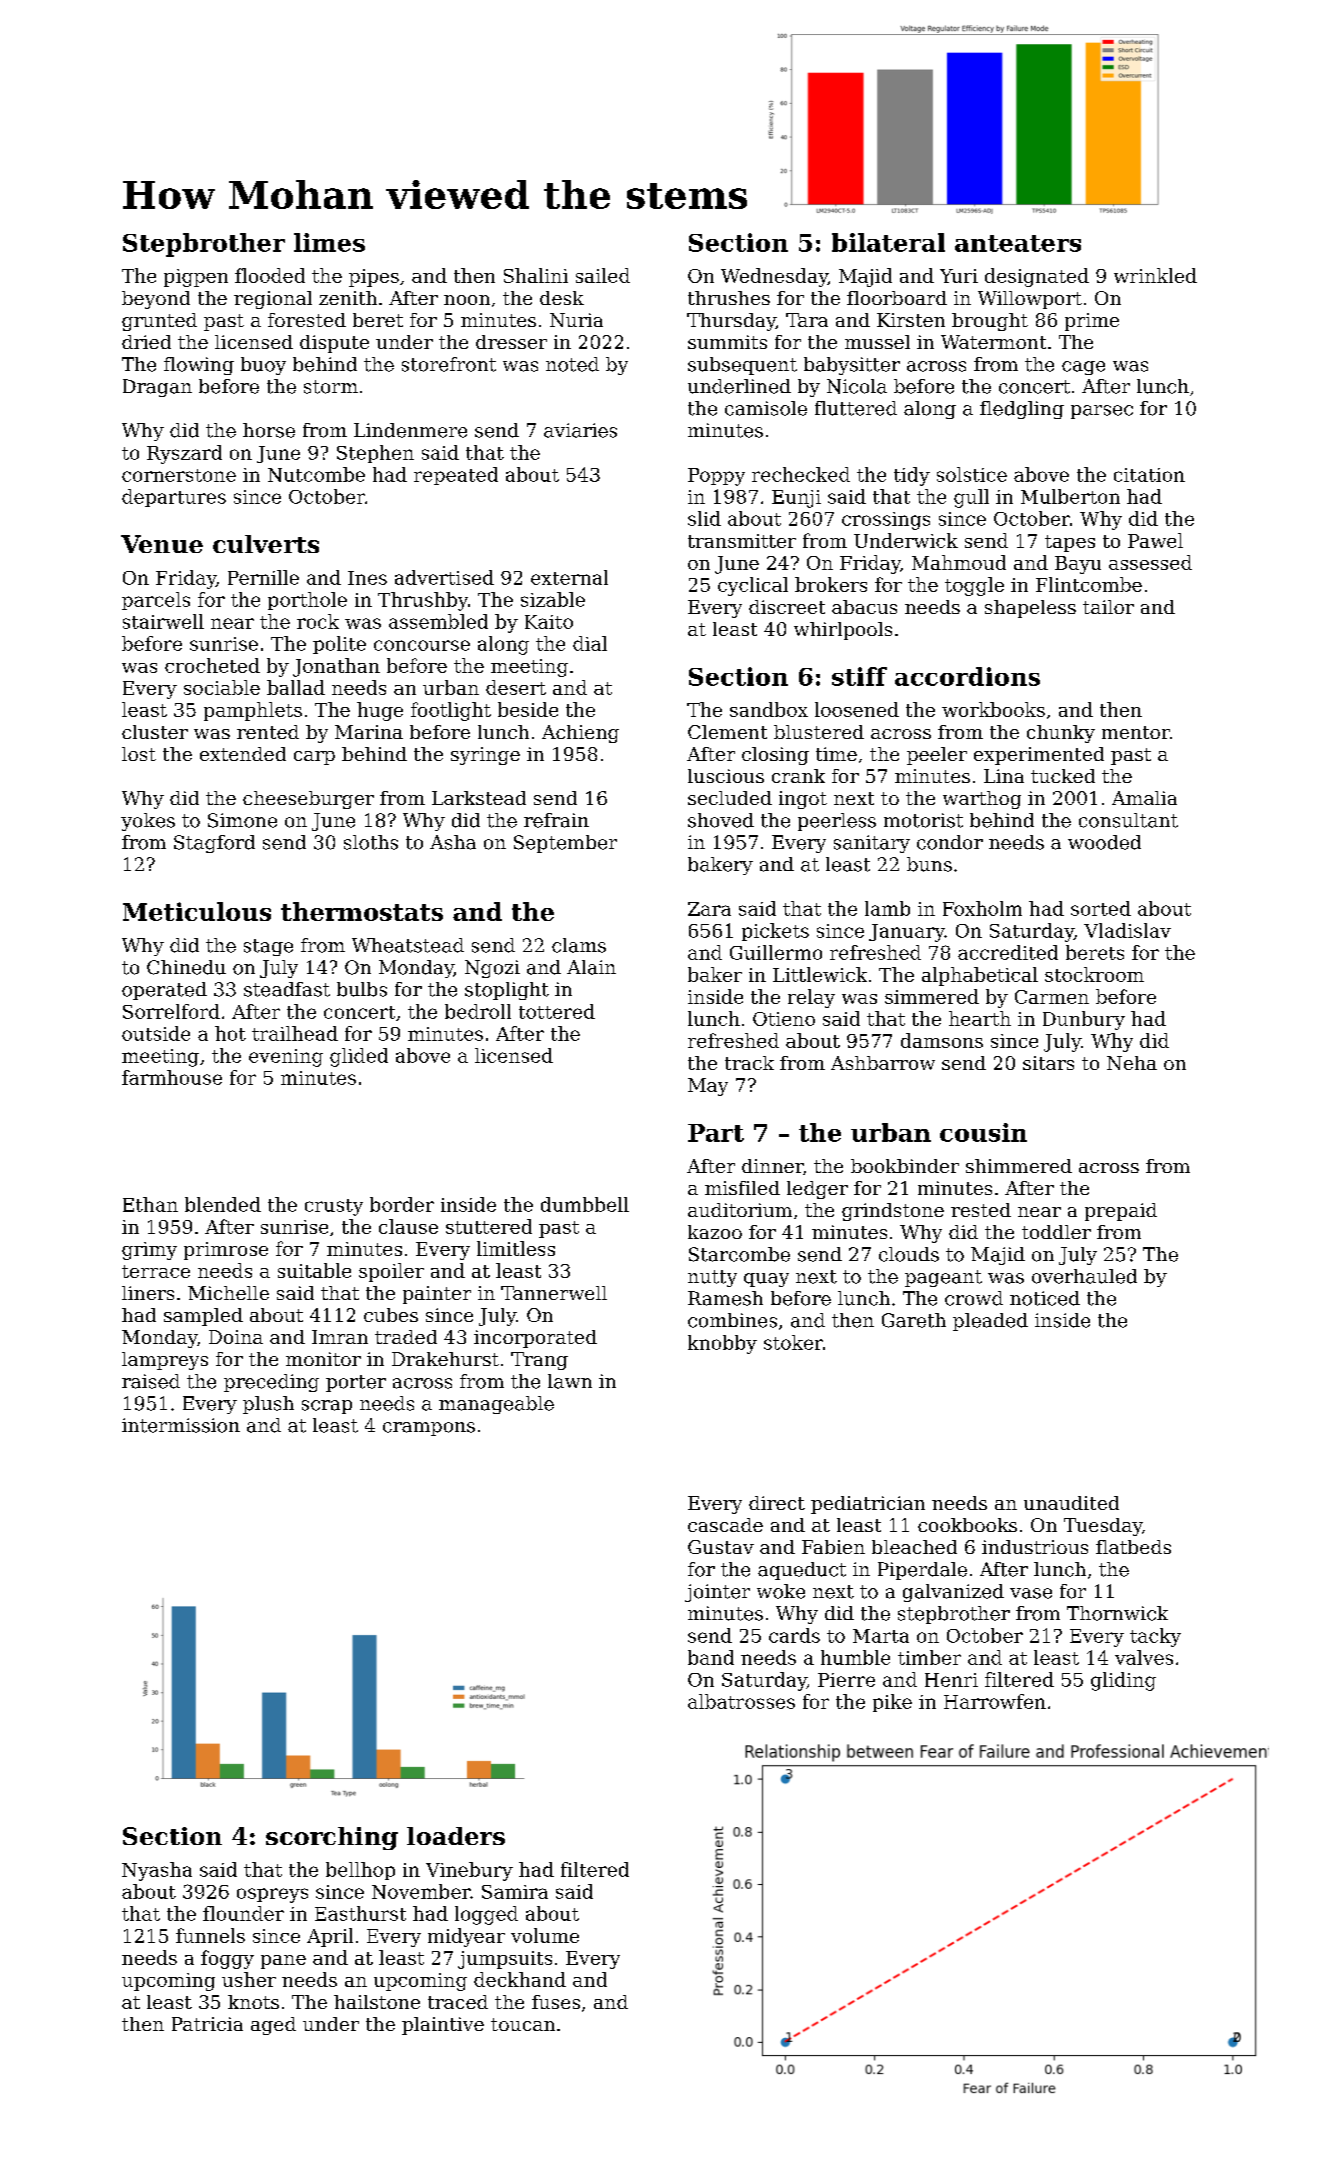  I want to click on shapeless, so click(1030, 609).
